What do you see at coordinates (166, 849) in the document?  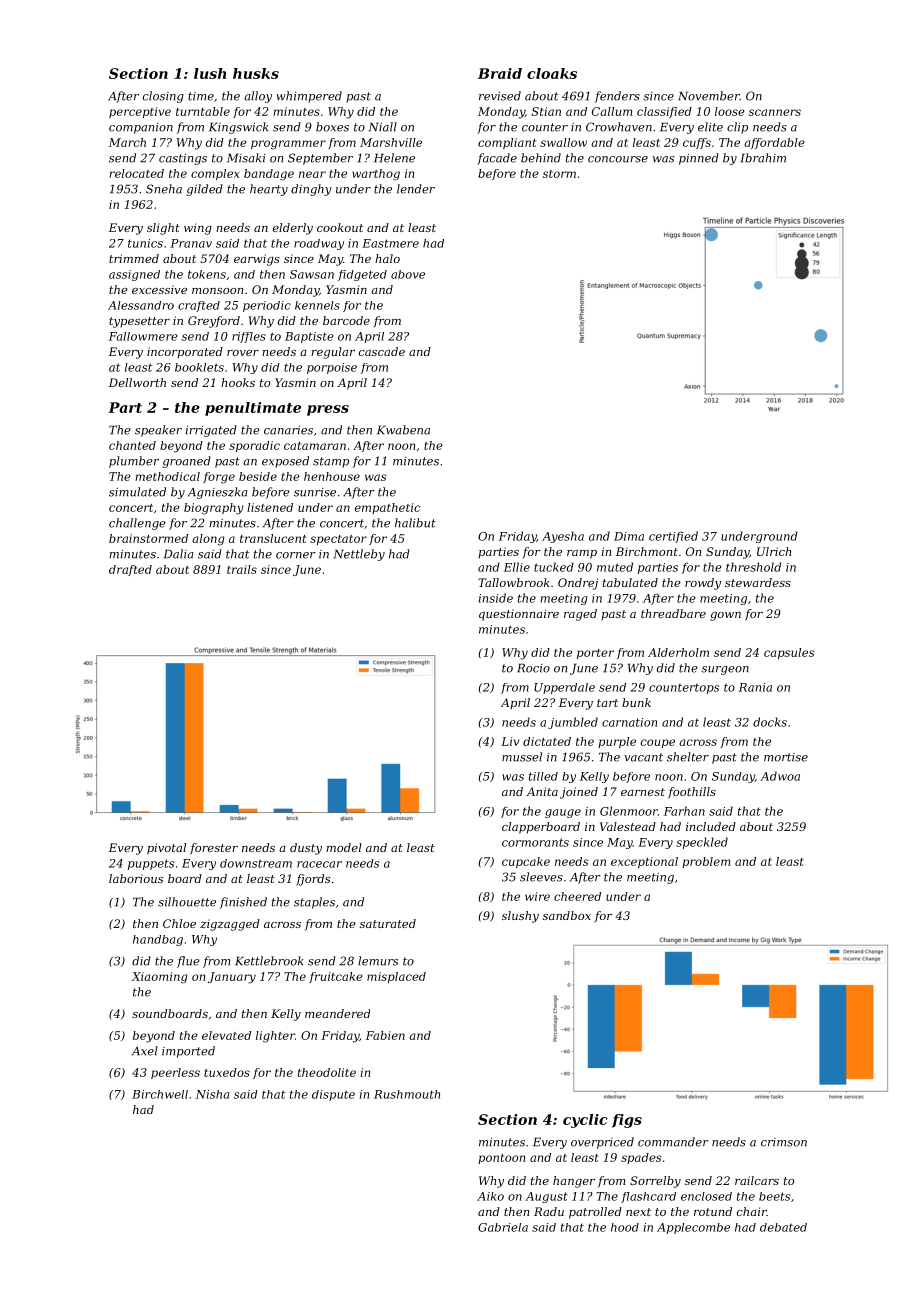 I see `pivotal` at bounding box center [166, 849].
